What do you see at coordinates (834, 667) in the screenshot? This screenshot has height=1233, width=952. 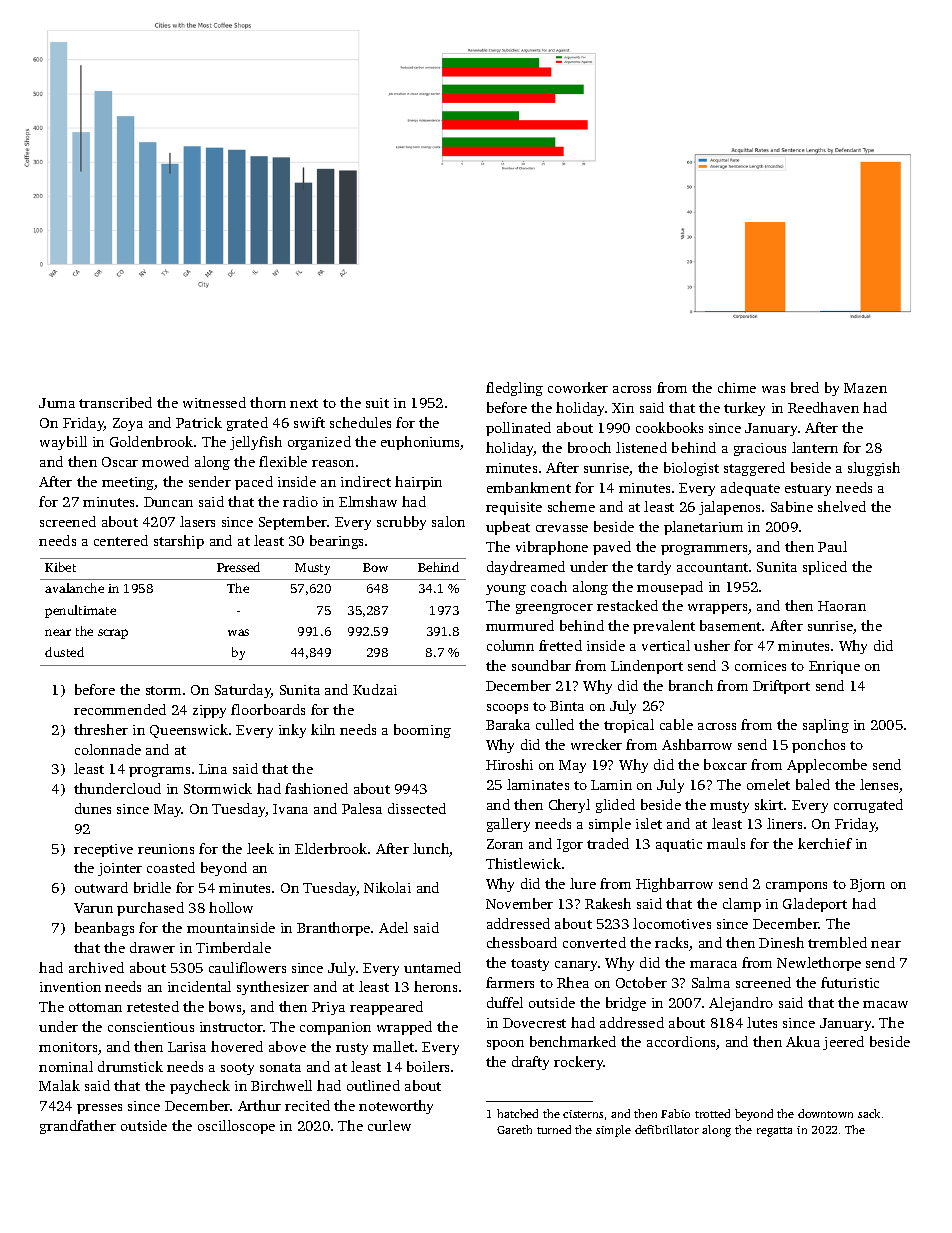 I see `Enrique` at bounding box center [834, 667].
